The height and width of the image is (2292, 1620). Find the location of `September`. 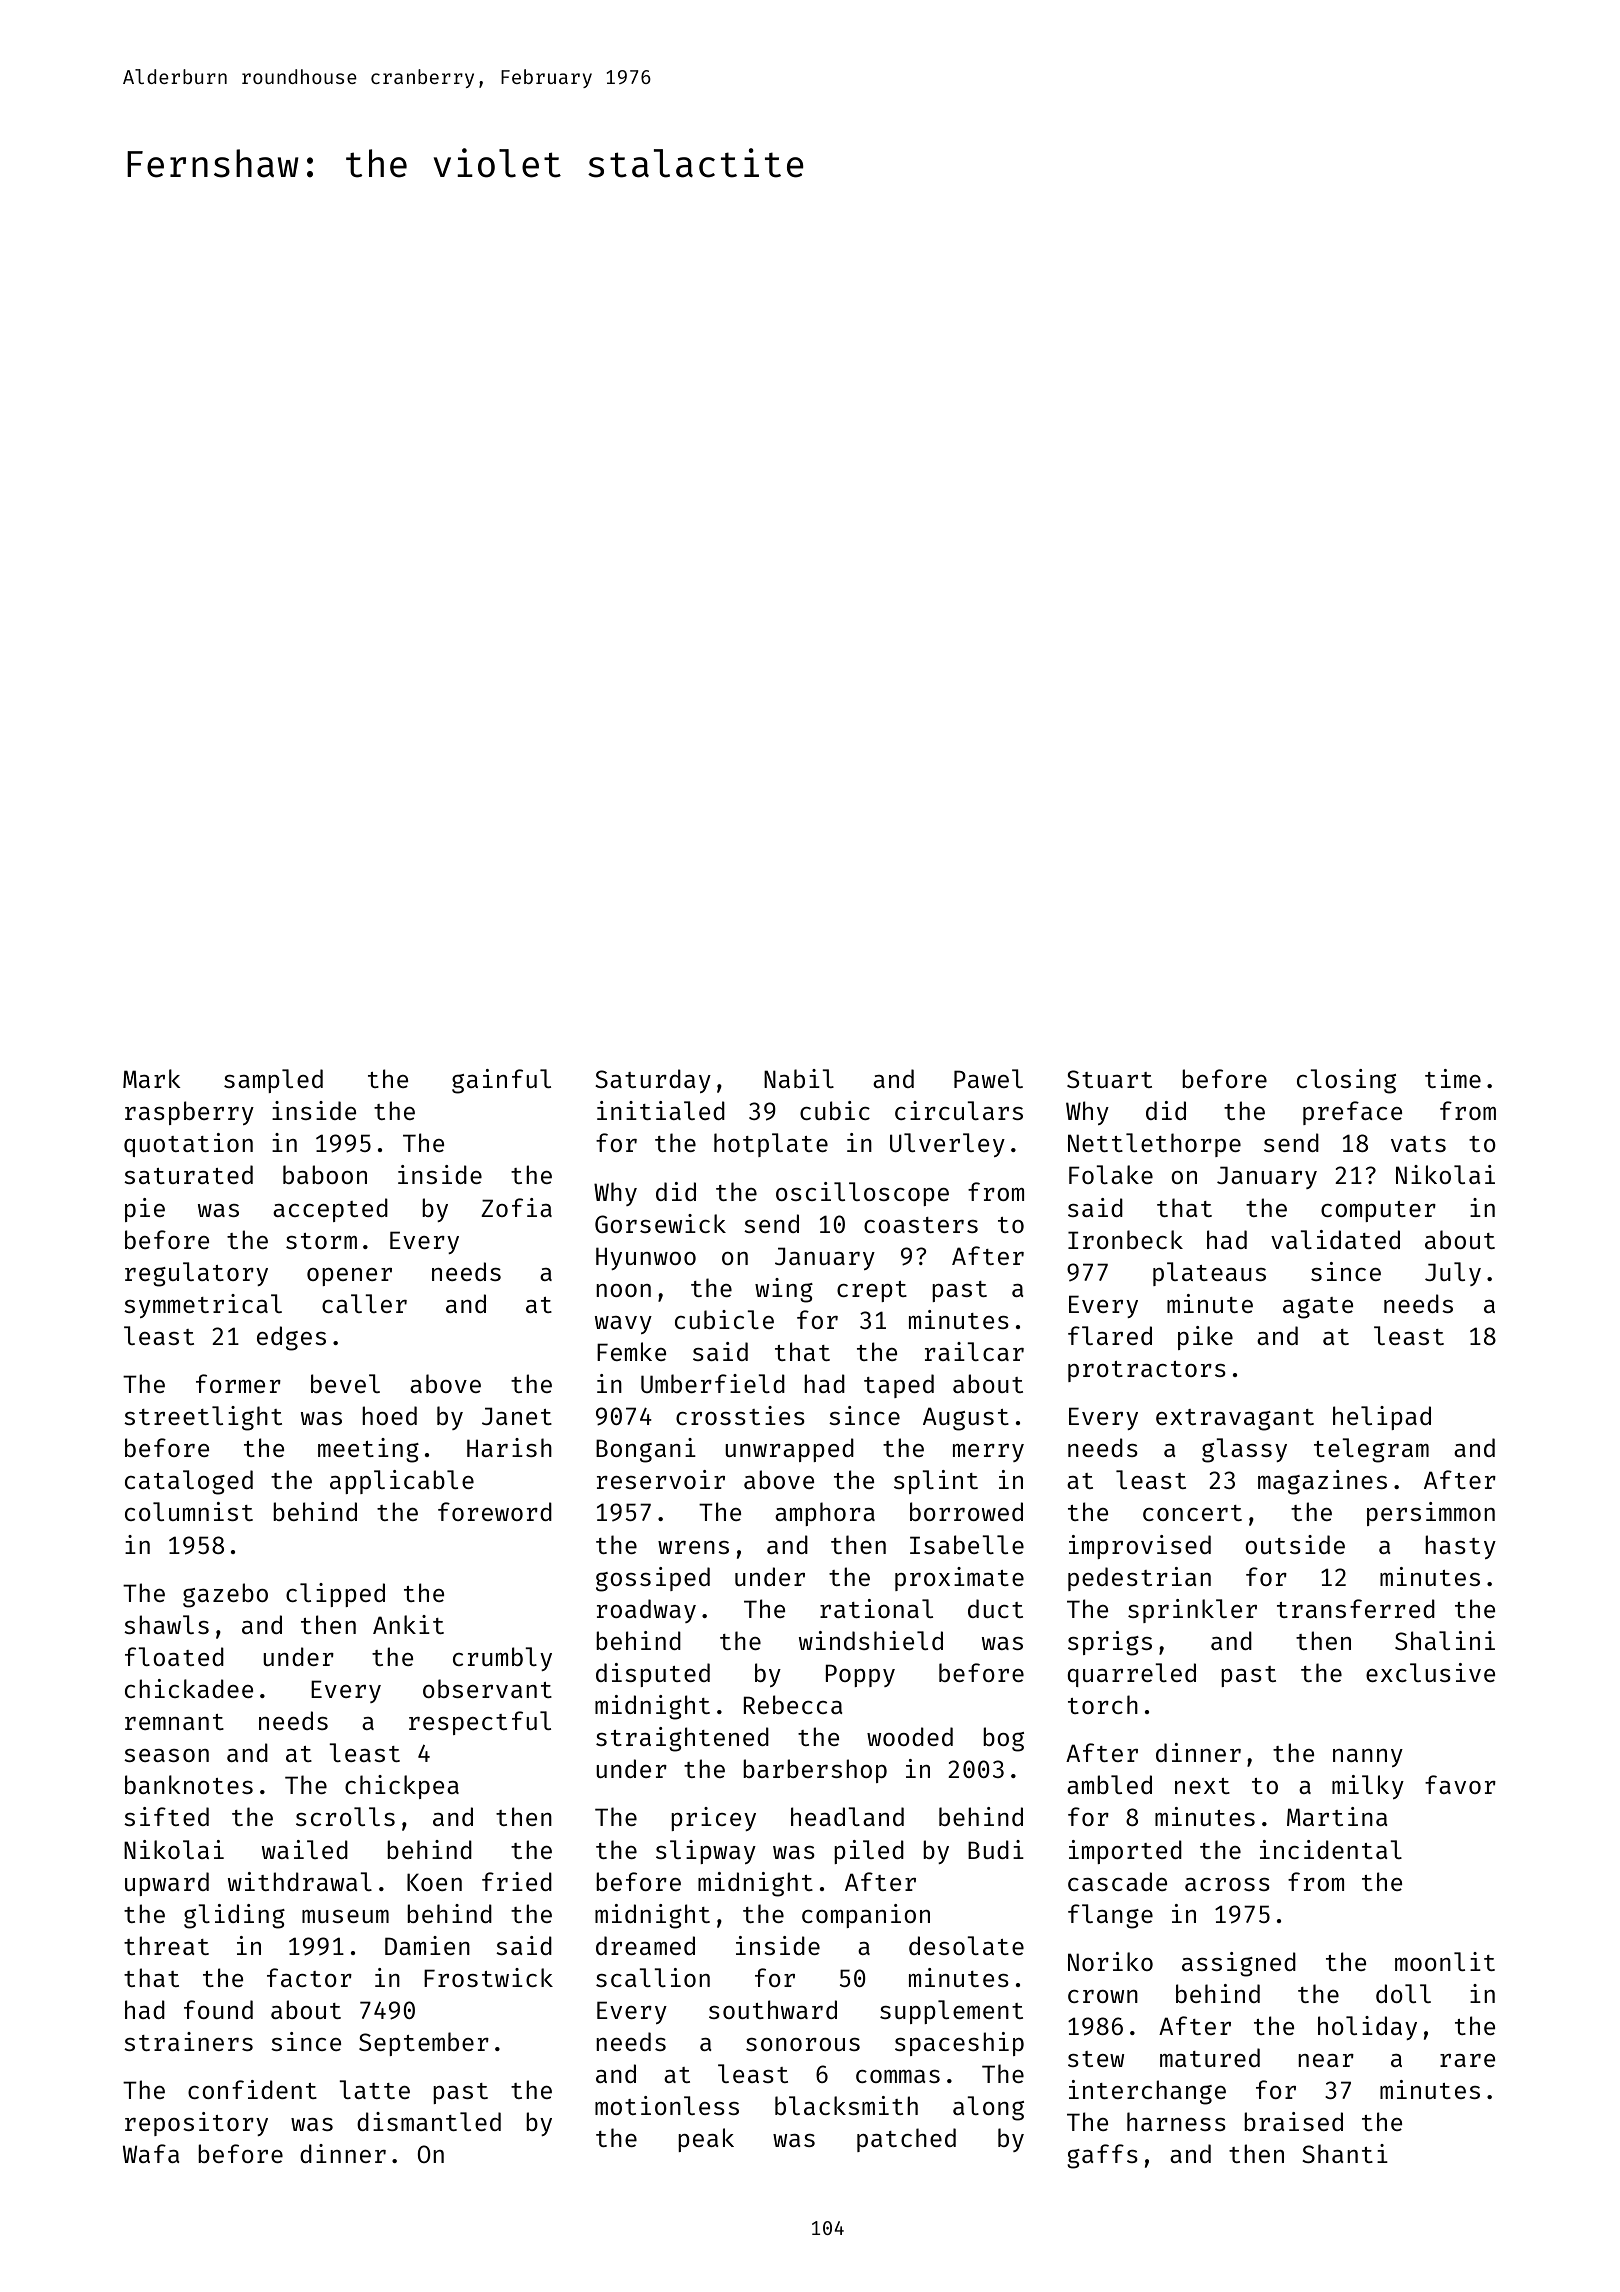

September is located at coordinates (424, 2044).
